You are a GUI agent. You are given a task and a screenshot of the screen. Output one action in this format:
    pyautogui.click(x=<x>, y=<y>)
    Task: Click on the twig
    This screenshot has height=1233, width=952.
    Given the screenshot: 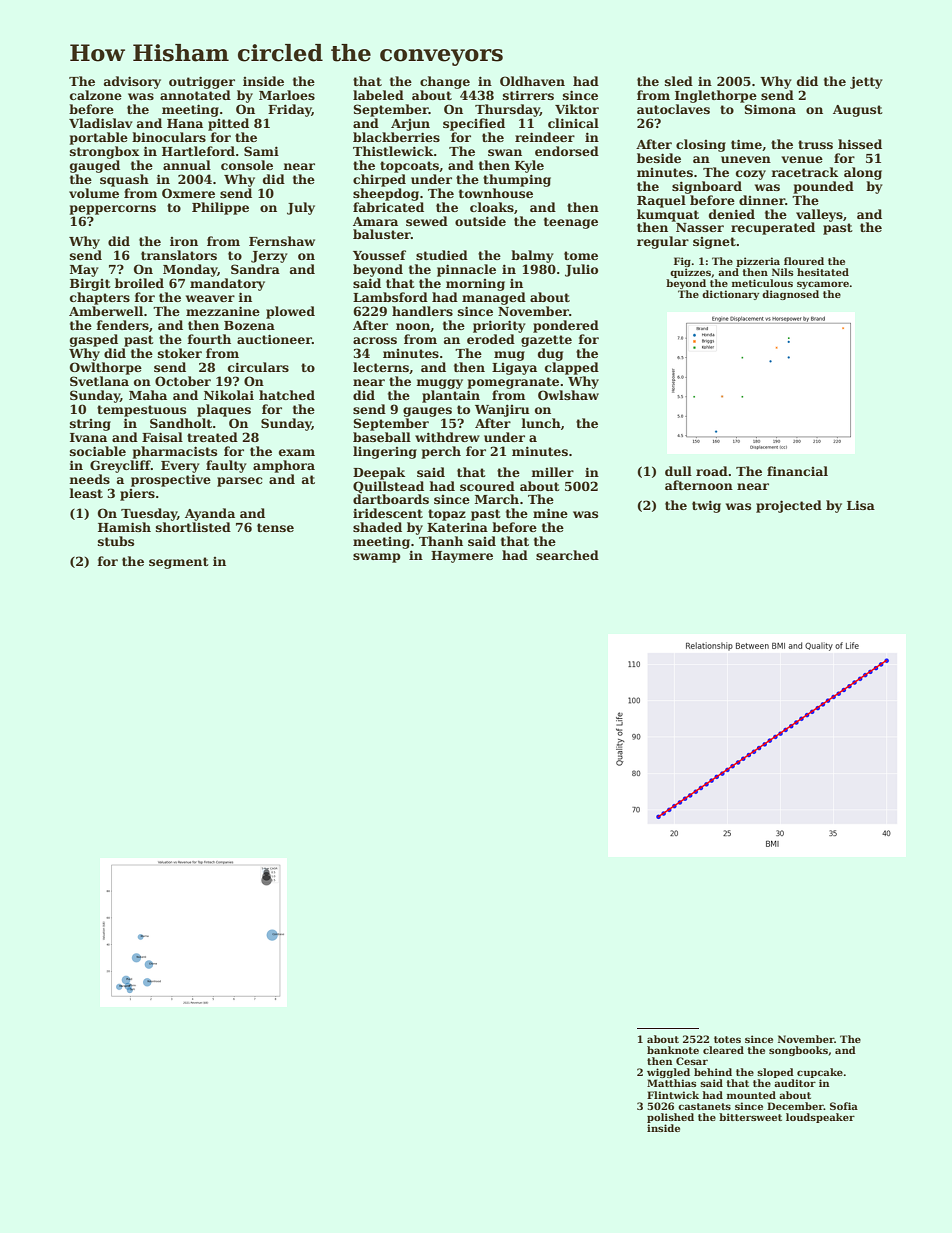 What is the action you would take?
    pyautogui.click(x=706, y=506)
